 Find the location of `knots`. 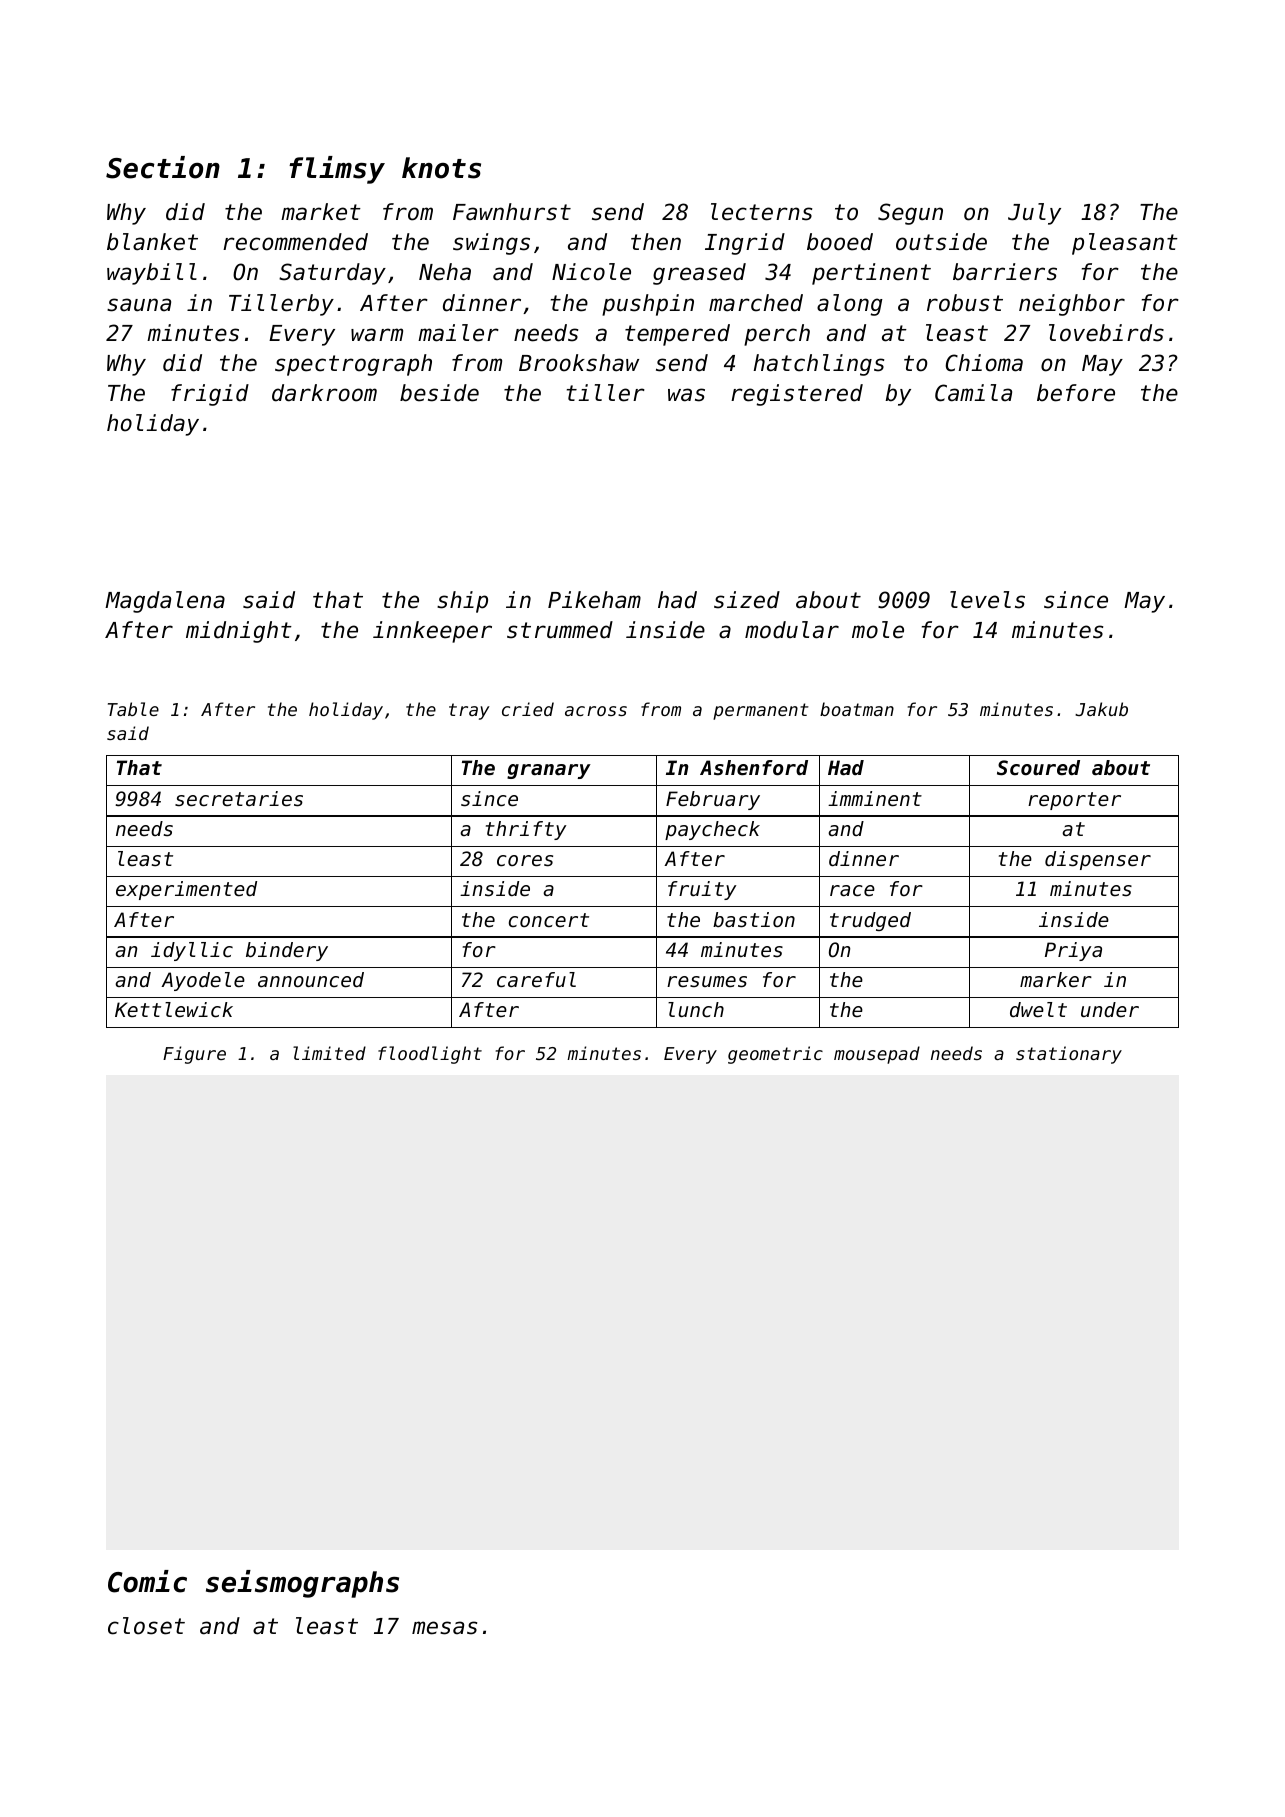

knots is located at coordinates (441, 168).
